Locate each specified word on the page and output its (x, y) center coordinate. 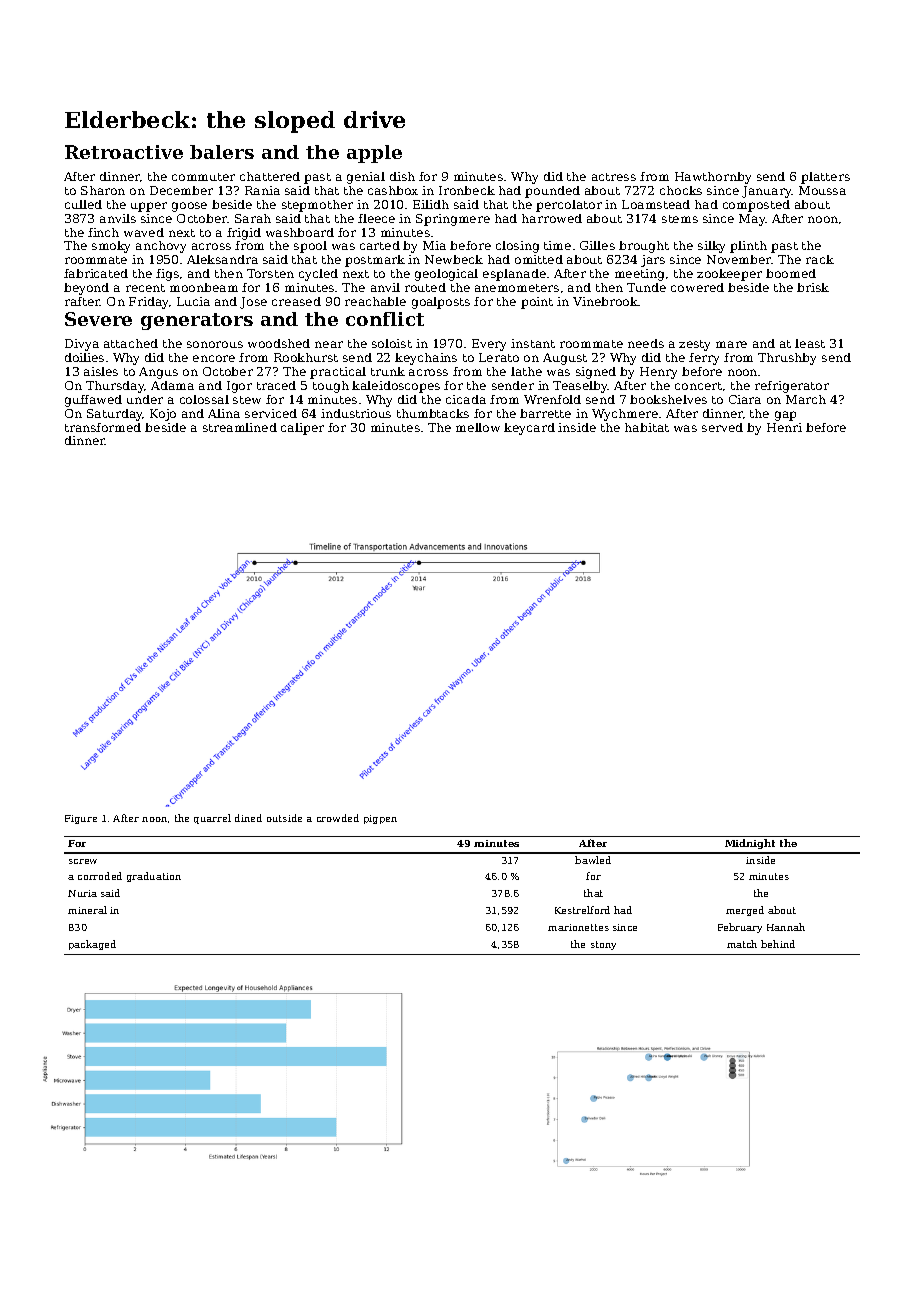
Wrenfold (552, 399)
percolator (569, 206)
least (810, 343)
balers (222, 152)
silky (711, 247)
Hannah (786, 927)
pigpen (380, 819)
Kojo (163, 415)
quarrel (212, 819)
